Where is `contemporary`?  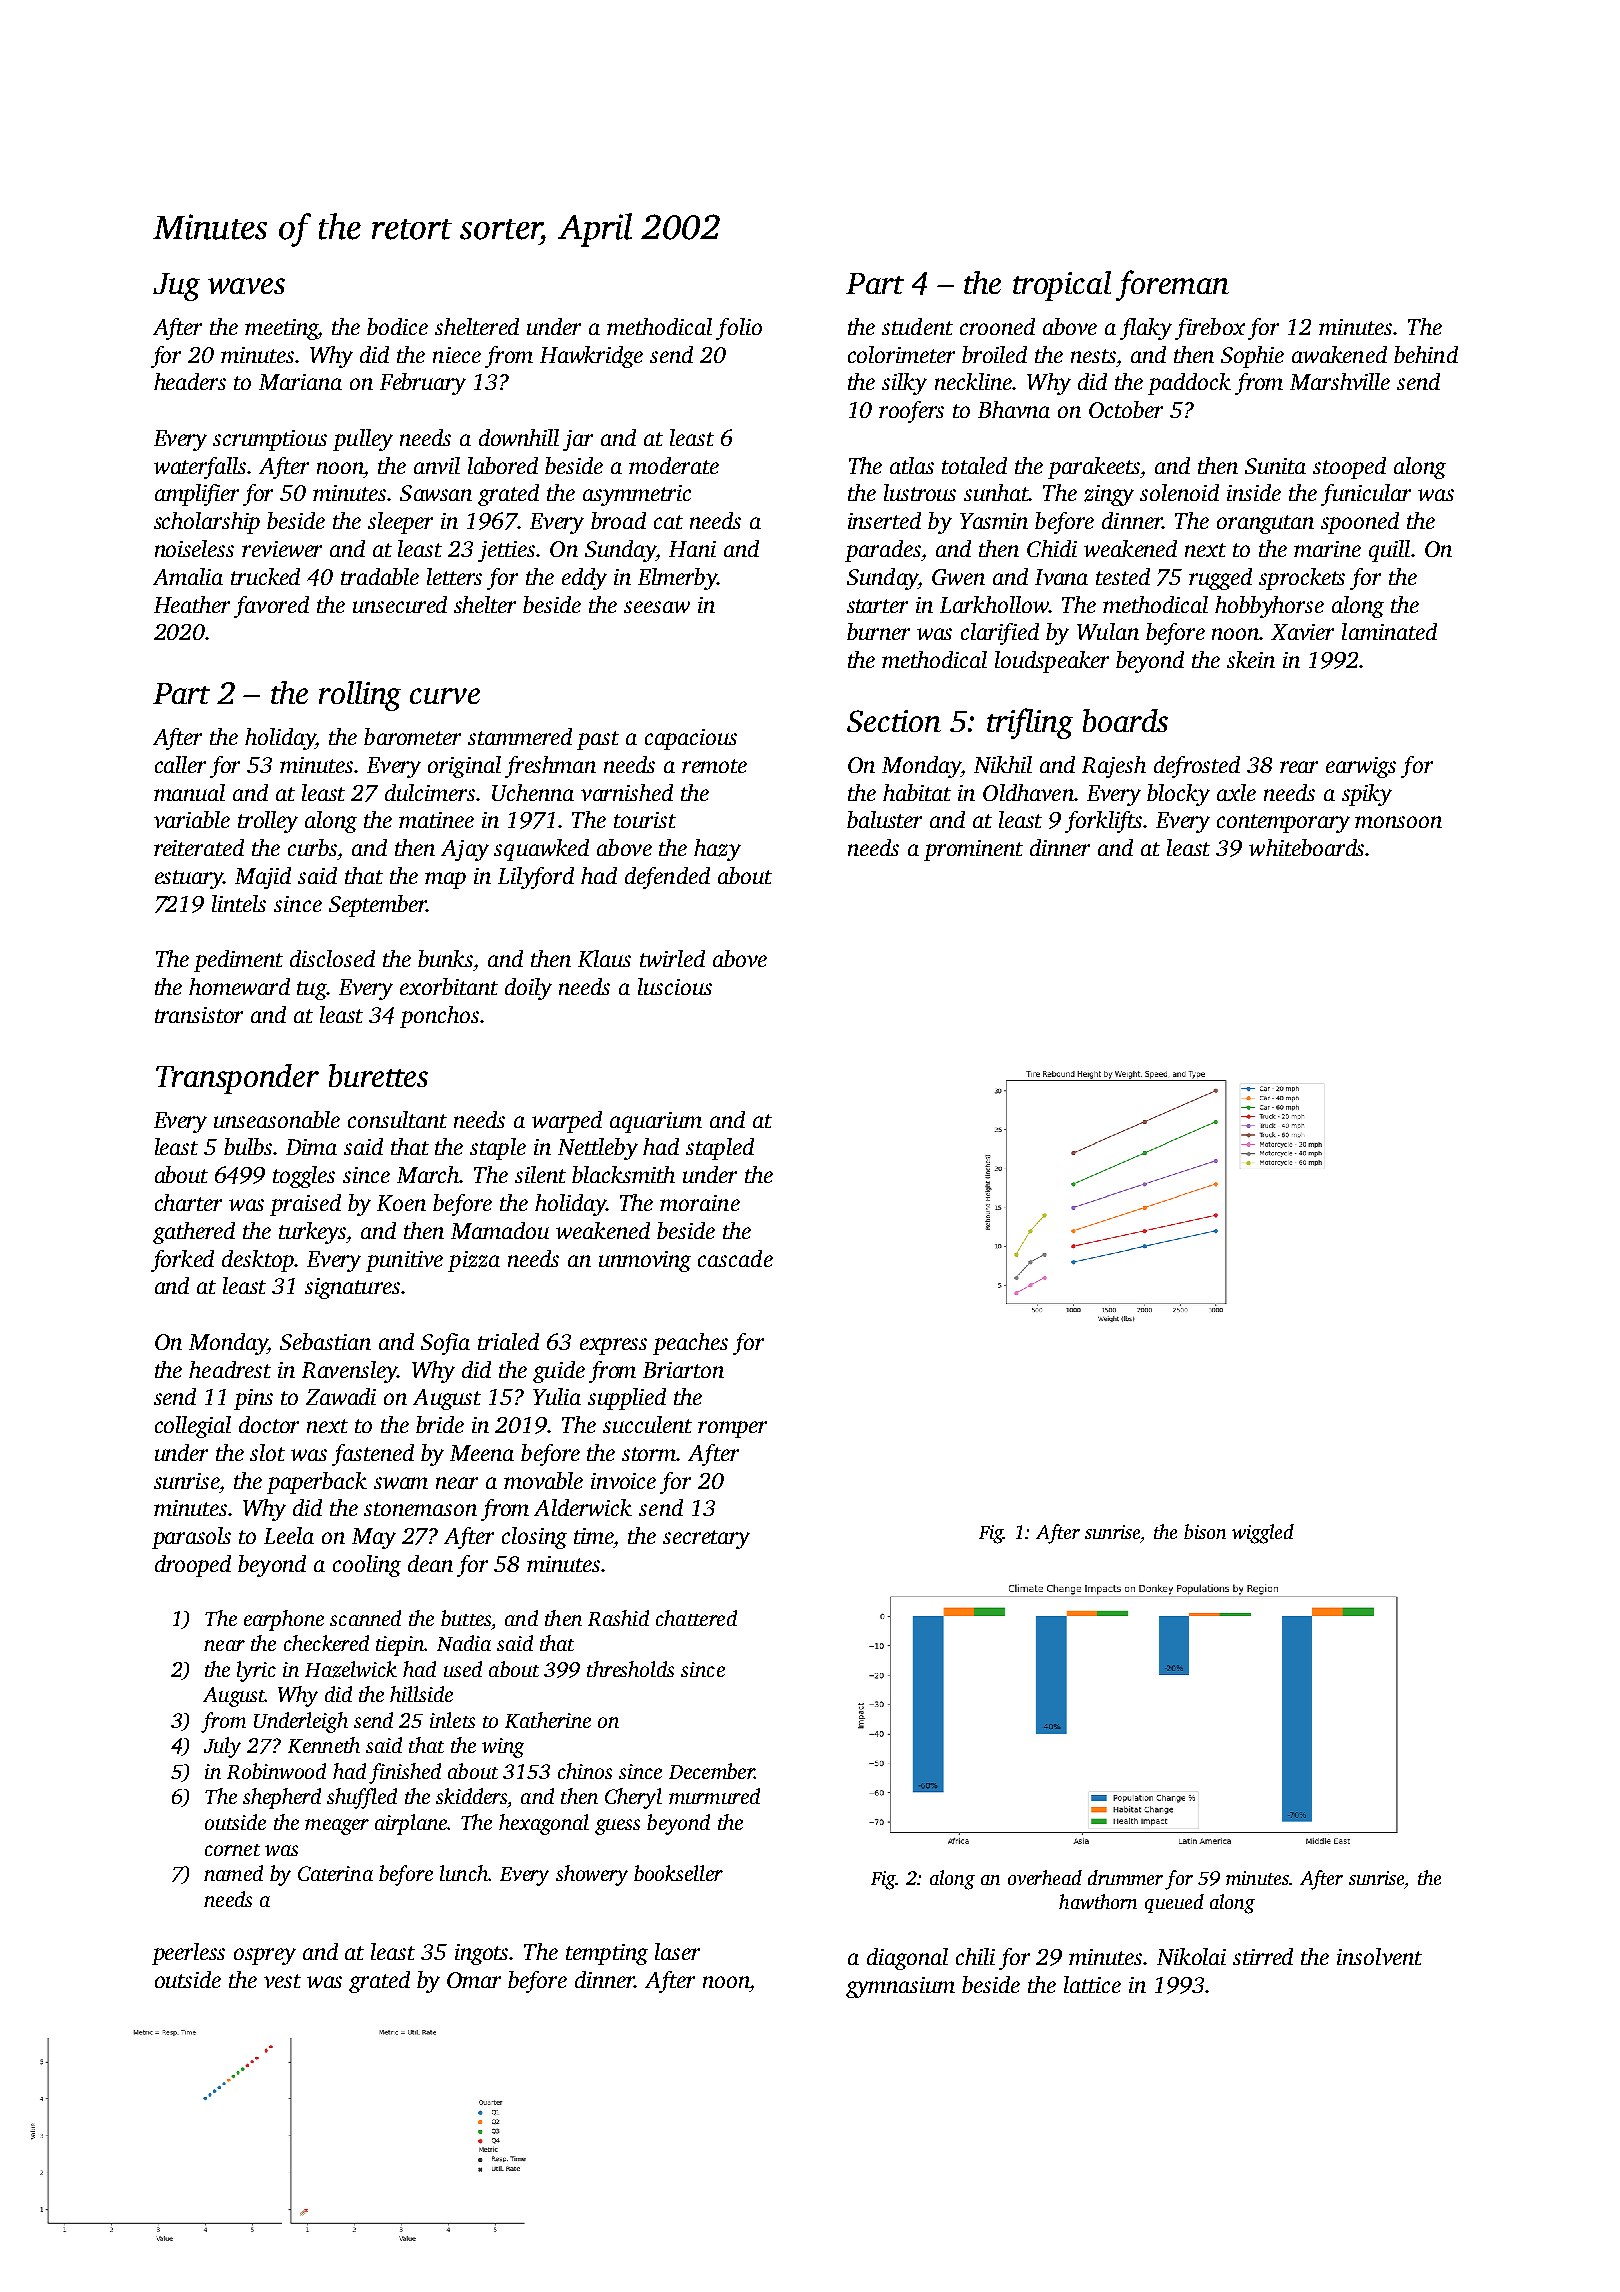
contemporary is located at coordinates (1283, 823).
